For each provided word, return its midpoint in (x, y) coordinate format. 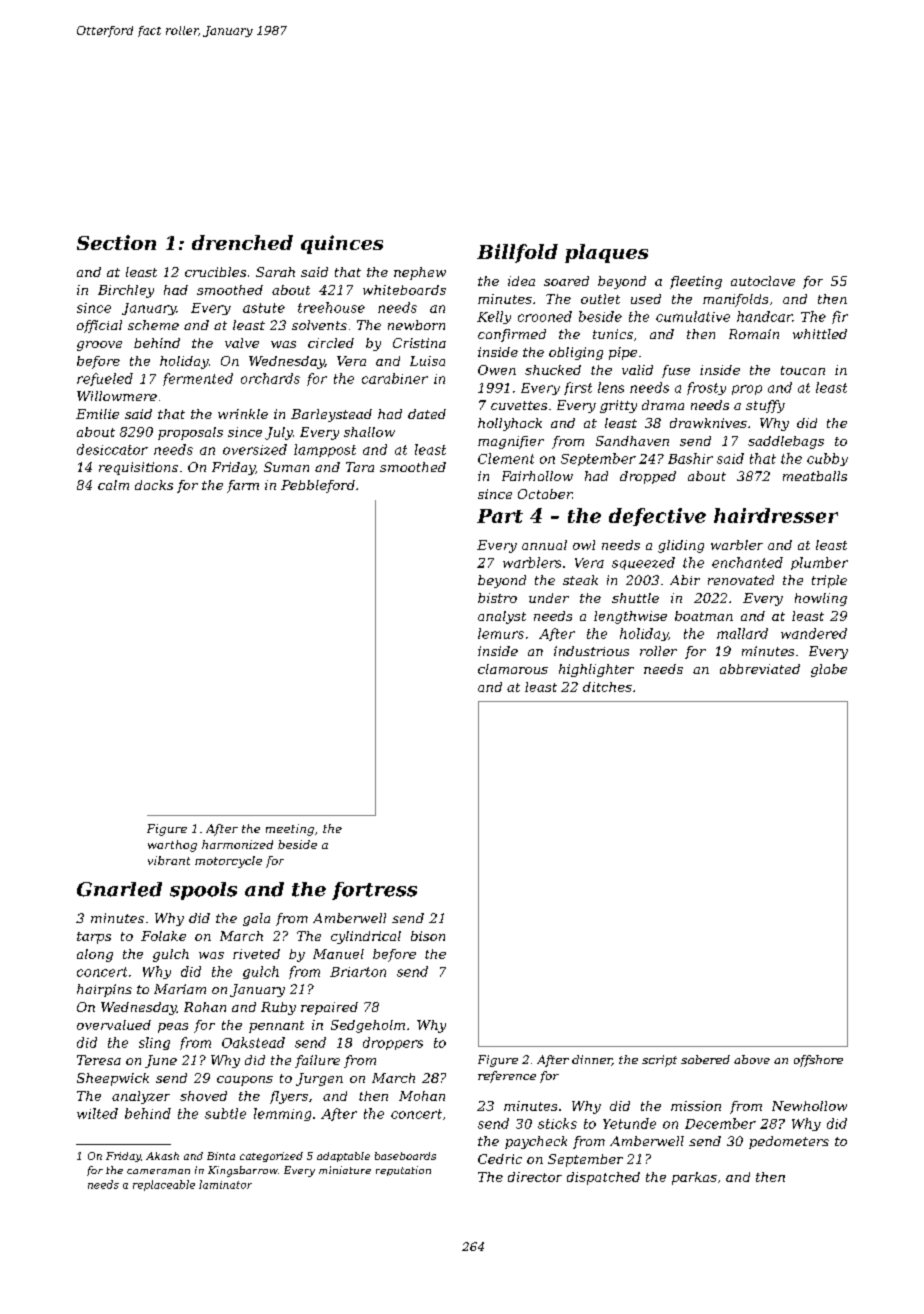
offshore (818, 1061)
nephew (420, 273)
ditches (607, 687)
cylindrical (366, 937)
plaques (606, 253)
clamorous (513, 669)
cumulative (693, 316)
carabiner (395, 378)
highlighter (596, 670)
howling (821, 599)
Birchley (126, 291)
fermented (198, 379)
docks (154, 485)
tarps (94, 938)
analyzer (141, 1097)
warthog (172, 846)
